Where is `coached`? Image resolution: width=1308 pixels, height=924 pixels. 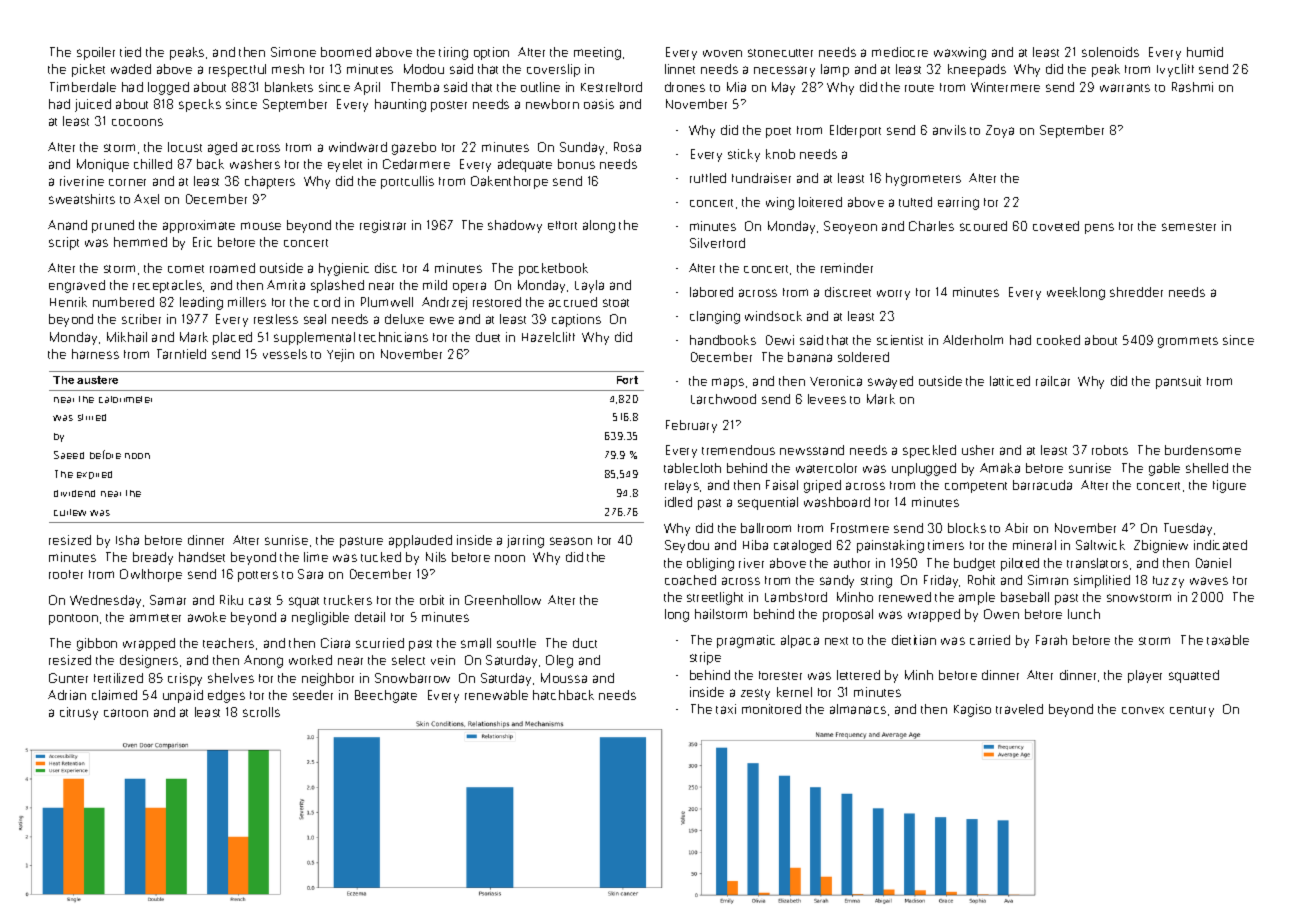 coached is located at coordinates (690, 580).
